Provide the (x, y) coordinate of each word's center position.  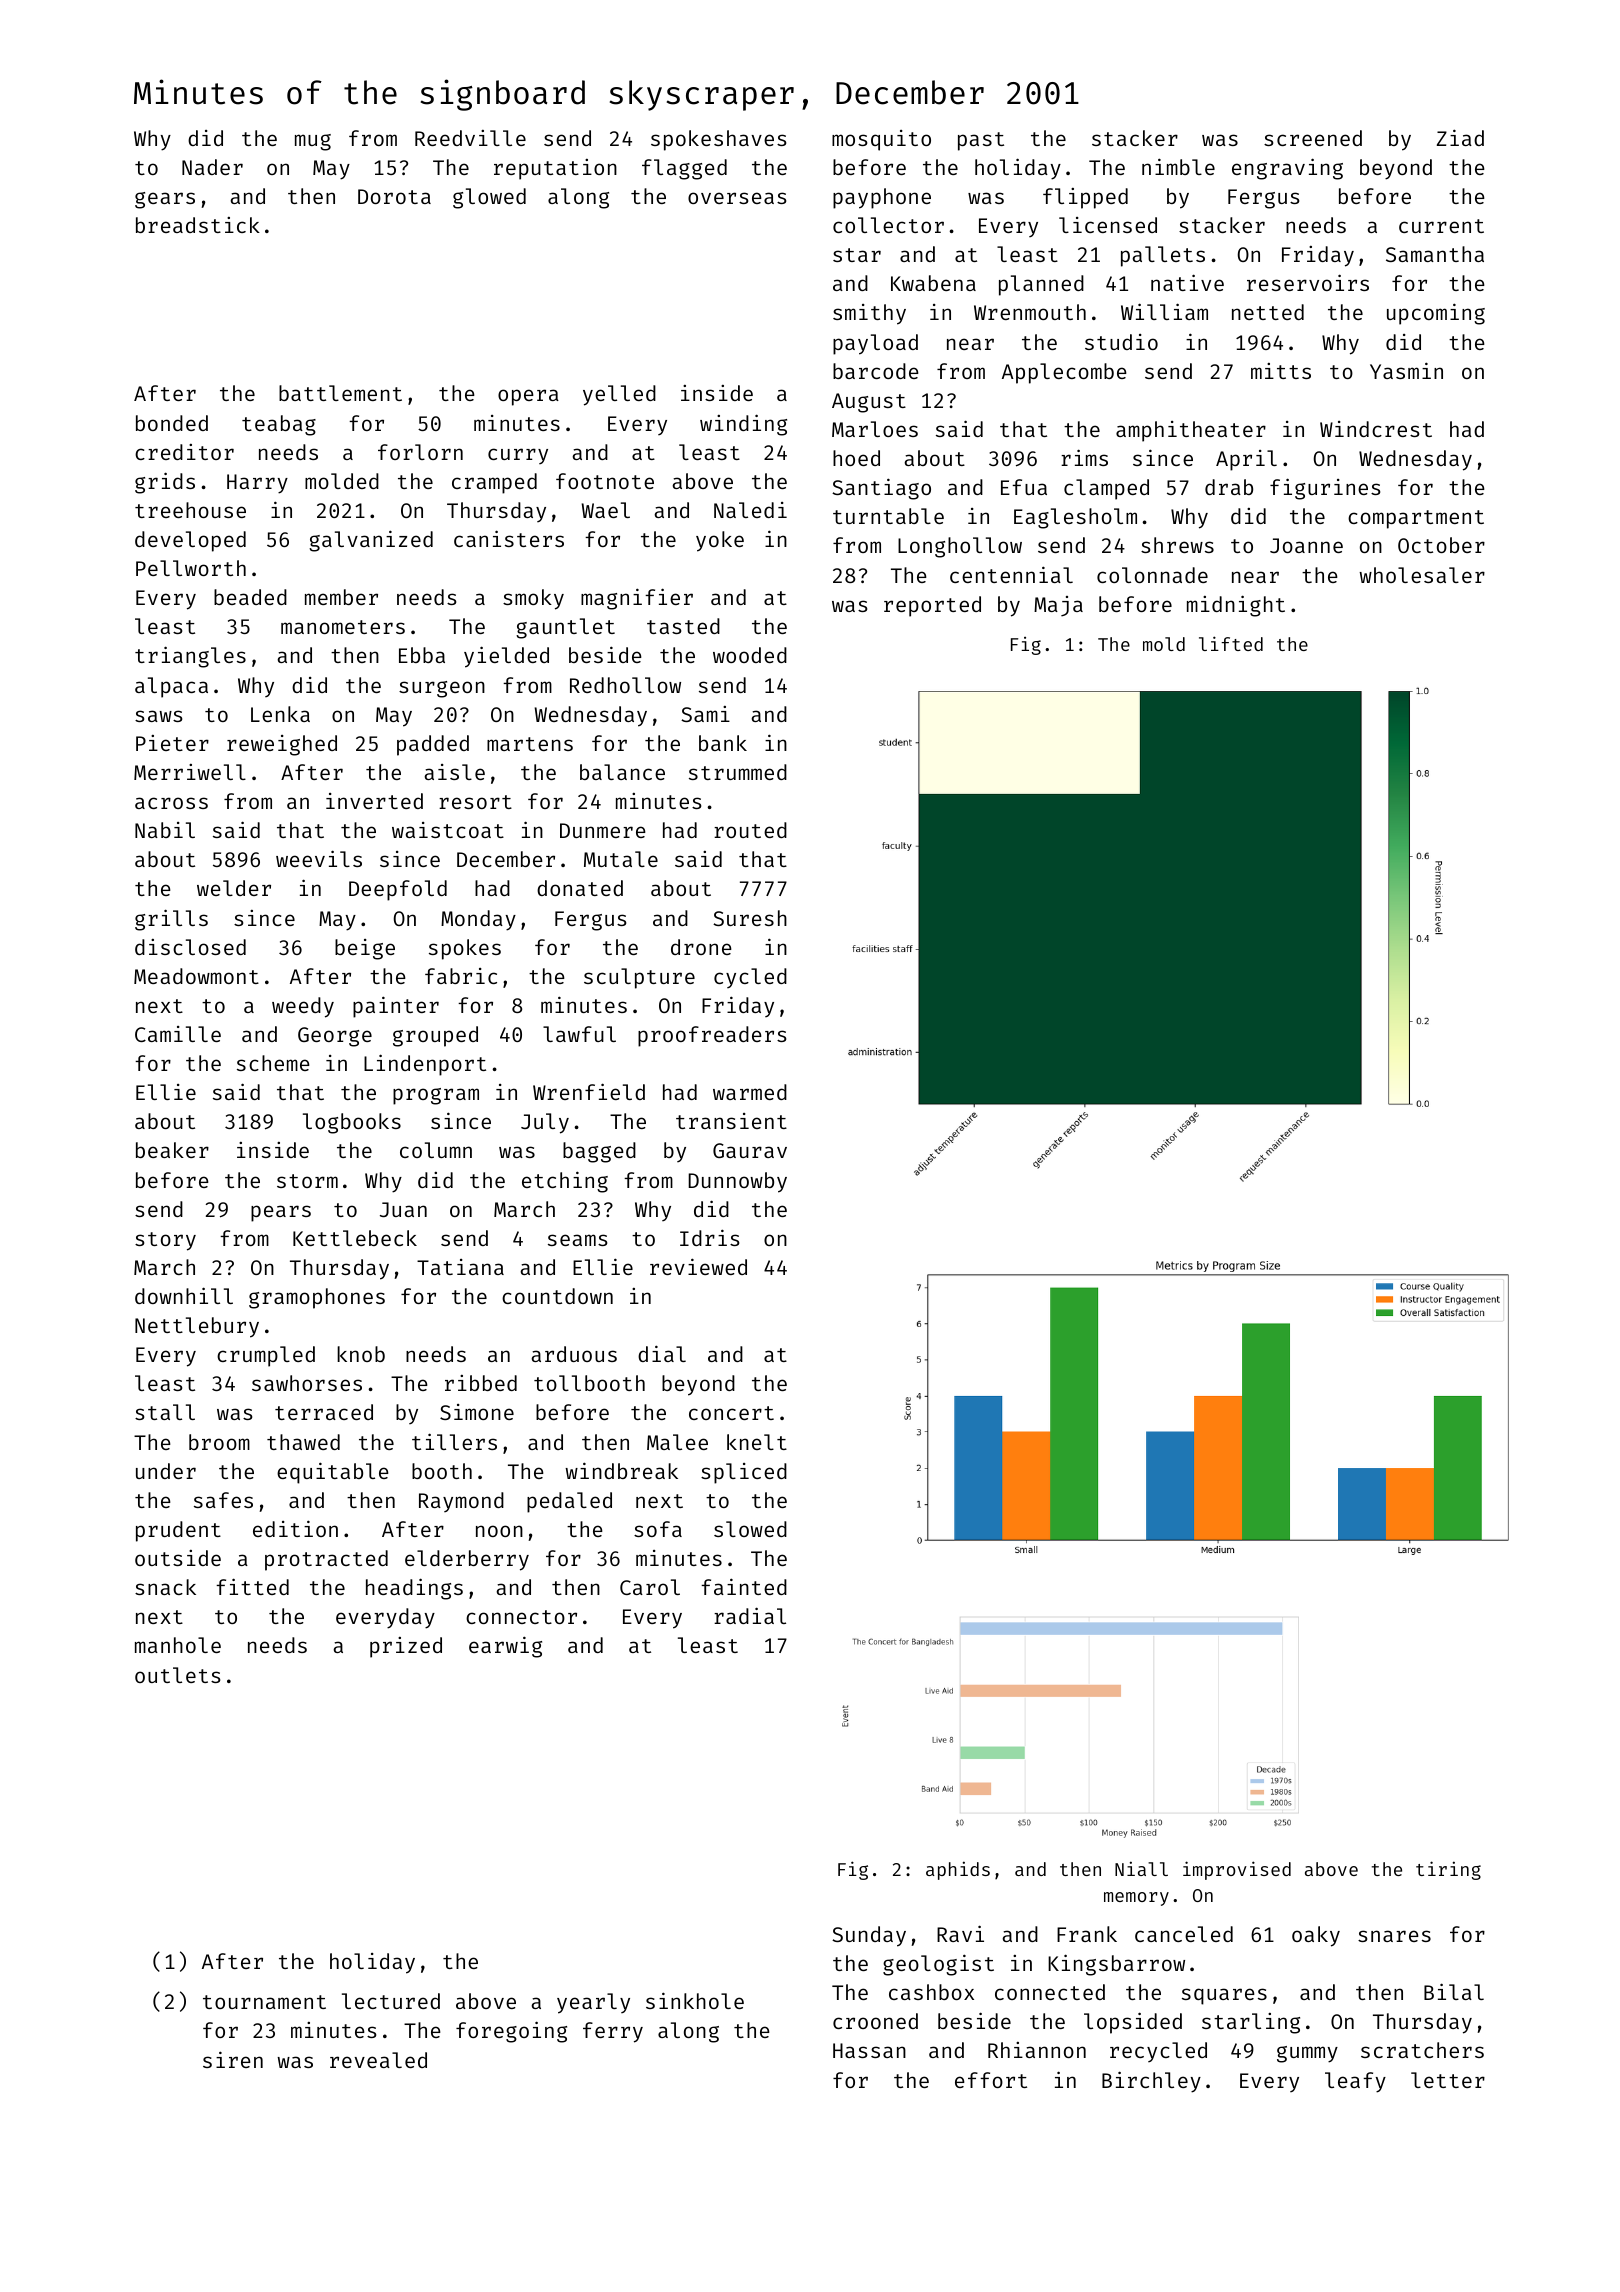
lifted (1231, 643)
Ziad (1460, 137)
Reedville (470, 138)
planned (1041, 285)
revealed (378, 2060)
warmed (750, 1092)
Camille (178, 1034)
